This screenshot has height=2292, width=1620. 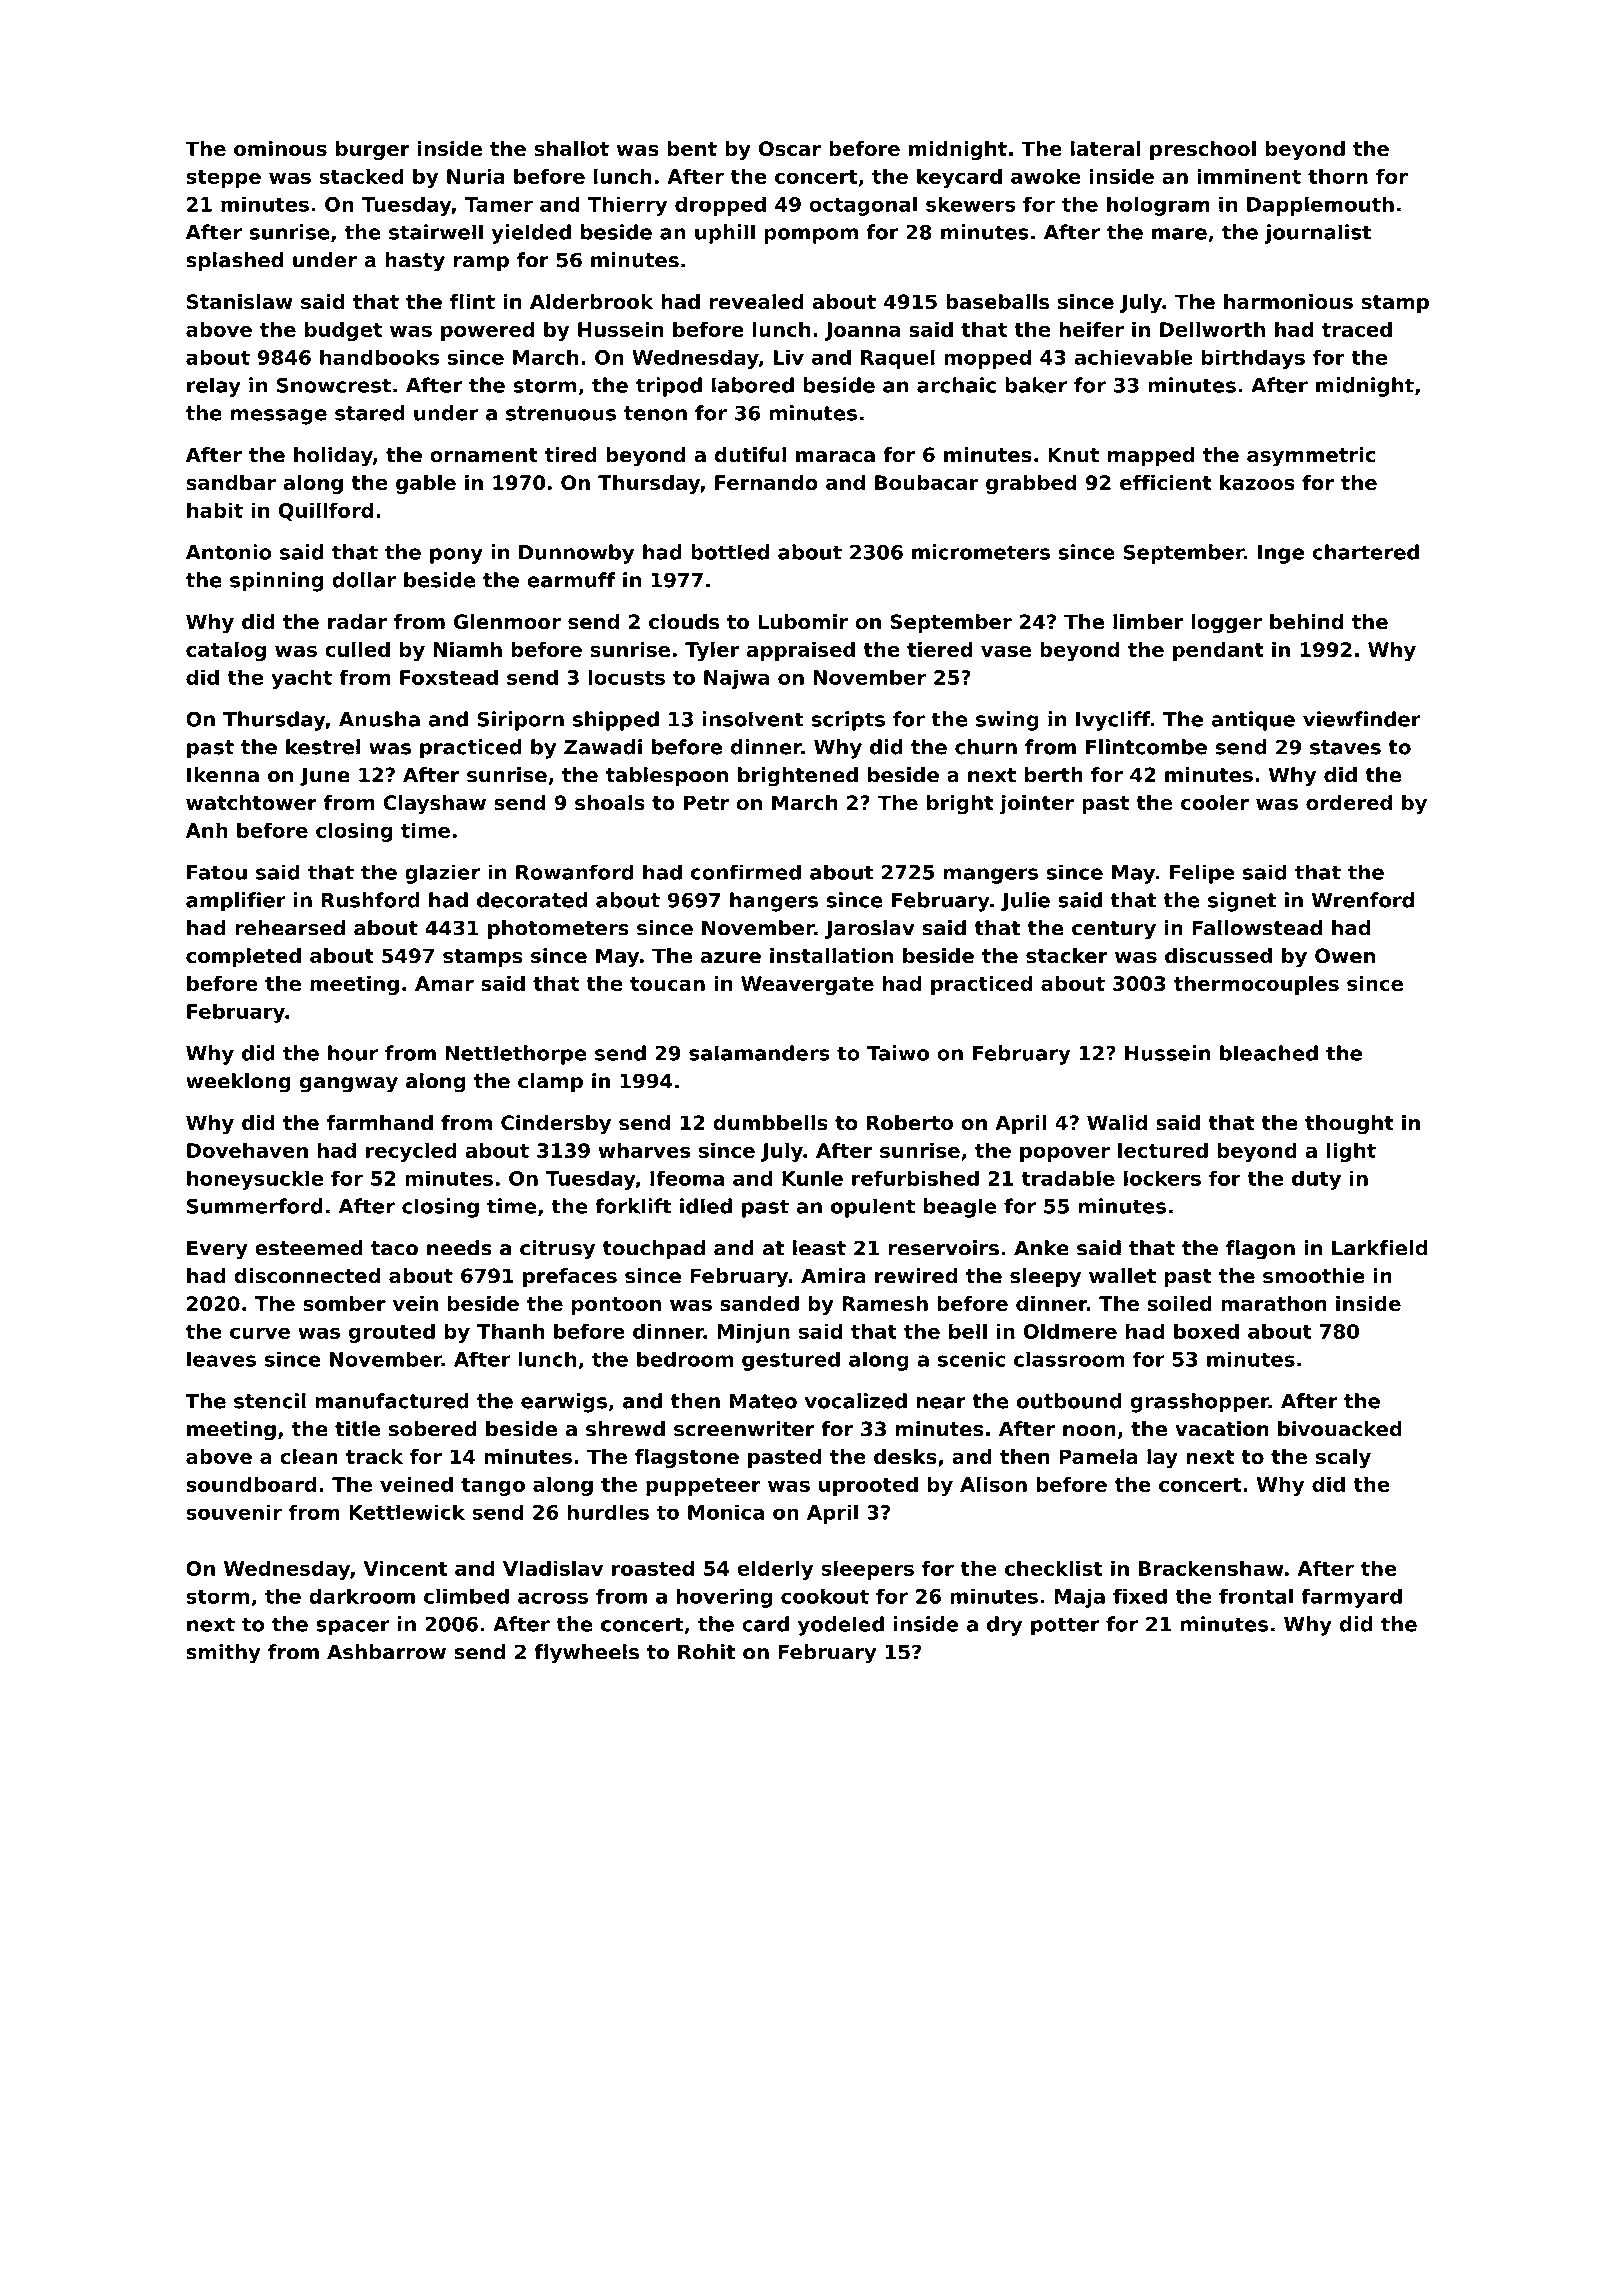 I want to click on Amar, so click(x=444, y=983).
